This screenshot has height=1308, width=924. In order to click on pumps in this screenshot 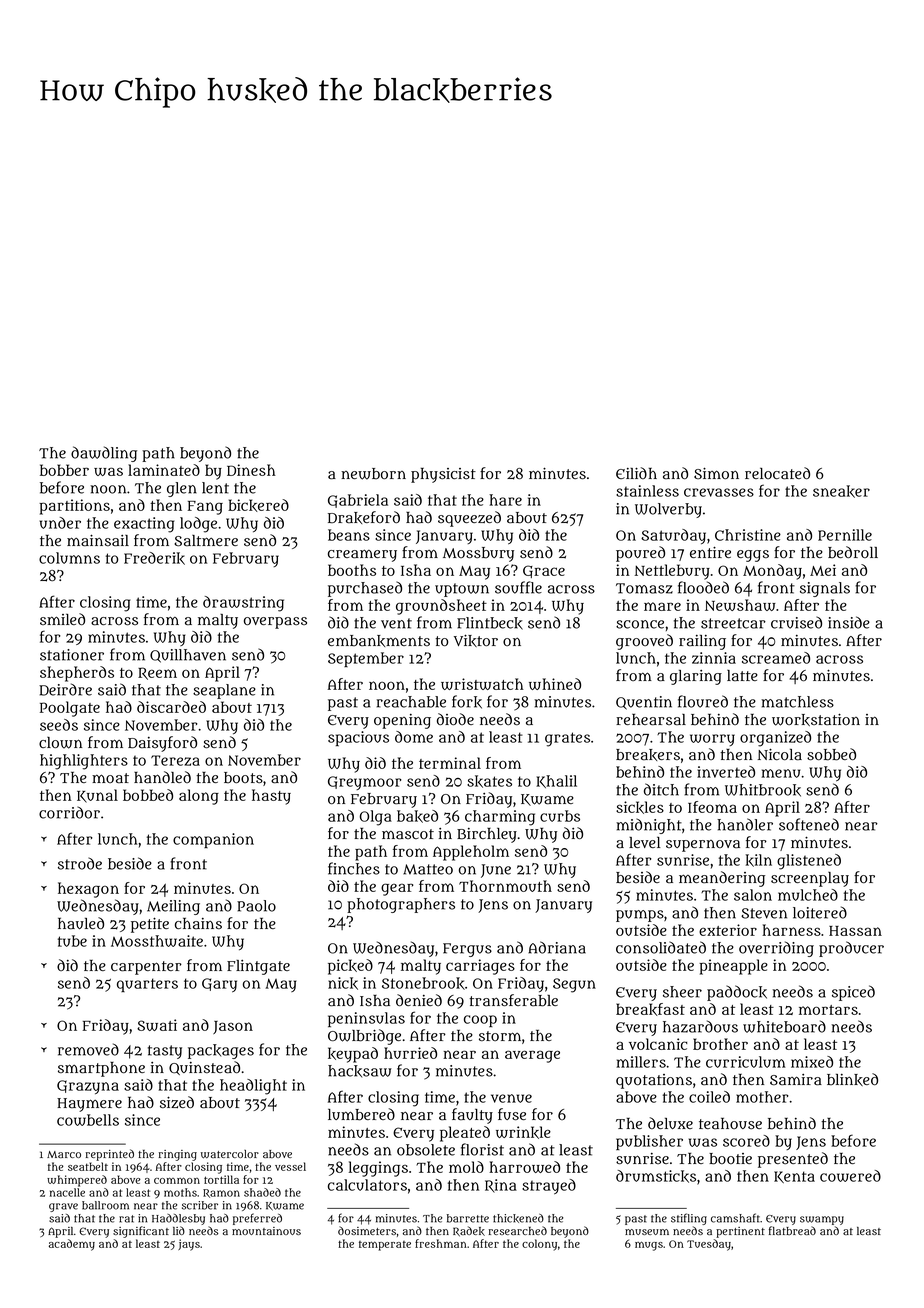, I will do `click(640, 916)`.
